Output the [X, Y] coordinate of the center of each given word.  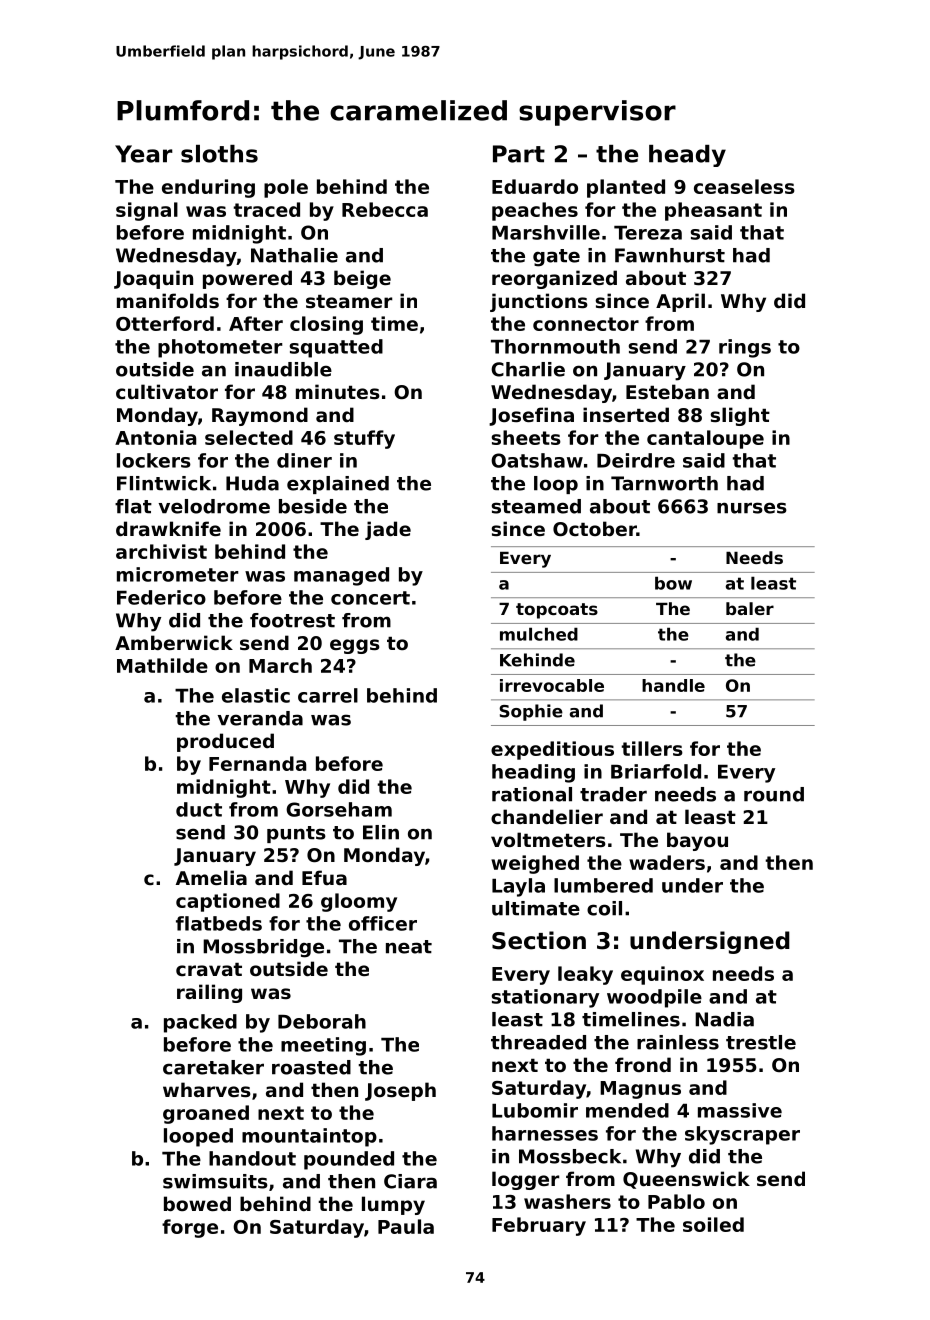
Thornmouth [555, 346]
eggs [355, 646]
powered [247, 279]
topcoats [557, 611]
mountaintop [309, 1137]
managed [341, 576]
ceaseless [744, 186]
